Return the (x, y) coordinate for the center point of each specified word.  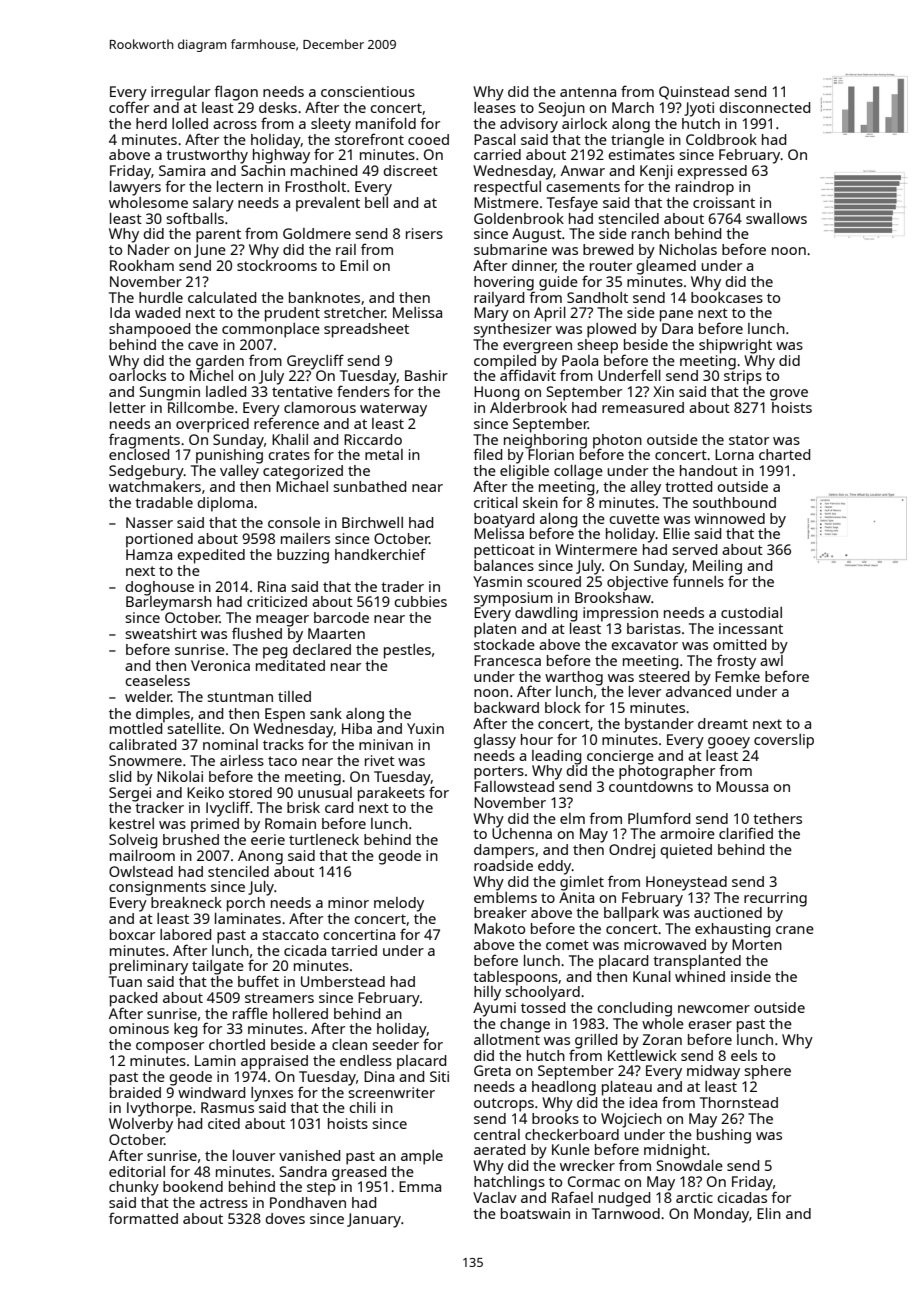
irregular (180, 93)
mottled (136, 728)
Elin (769, 1213)
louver (254, 1155)
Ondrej (632, 851)
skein (540, 502)
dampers (504, 851)
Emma (420, 1186)
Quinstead (694, 93)
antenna (588, 92)
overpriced (212, 425)
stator (749, 440)
